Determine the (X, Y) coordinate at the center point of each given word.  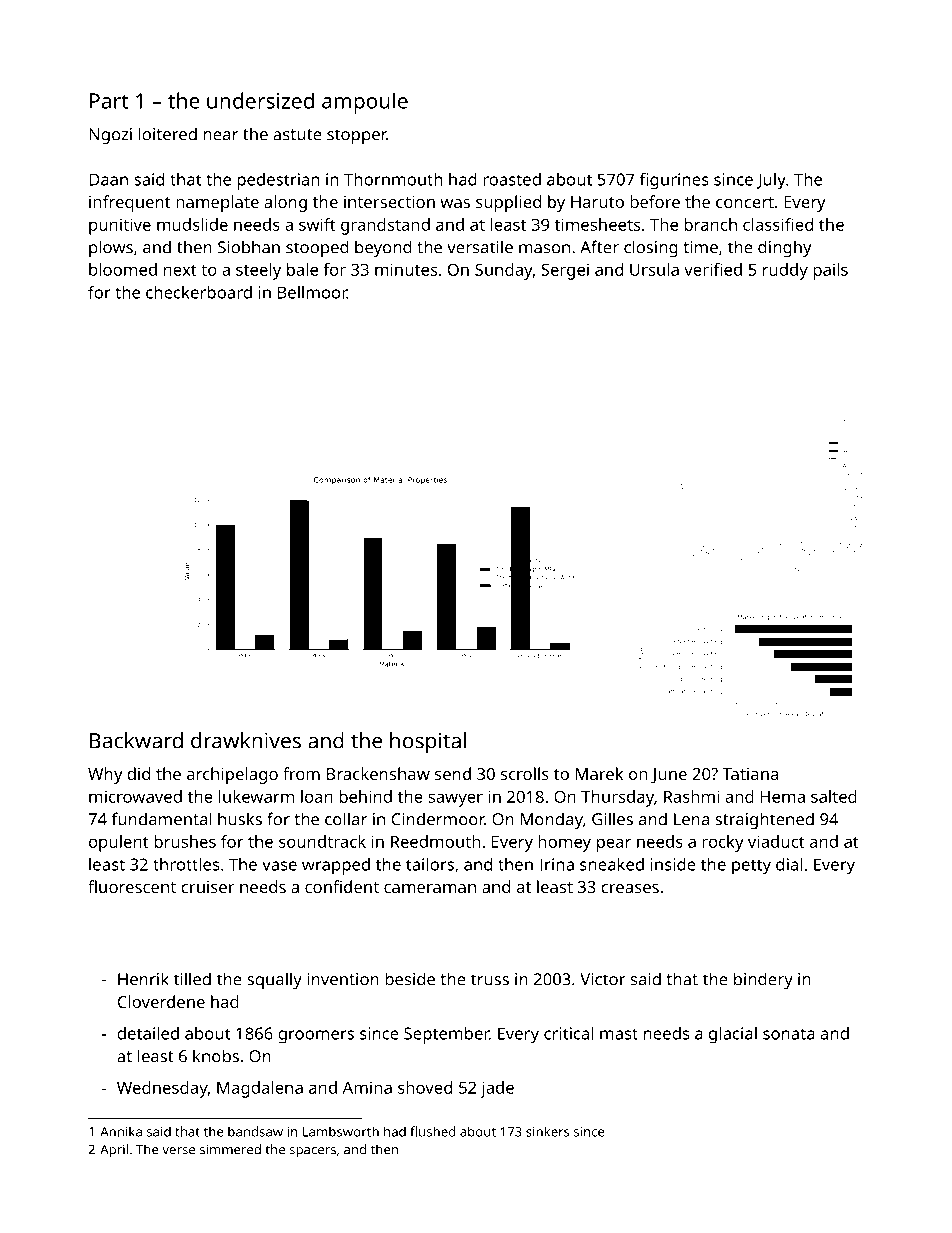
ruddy (785, 271)
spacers (312, 1152)
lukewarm (256, 796)
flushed (433, 1131)
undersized (260, 100)
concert (745, 202)
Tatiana (750, 774)
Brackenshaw (378, 773)
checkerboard (199, 292)
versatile (480, 247)
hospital (428, 743)
